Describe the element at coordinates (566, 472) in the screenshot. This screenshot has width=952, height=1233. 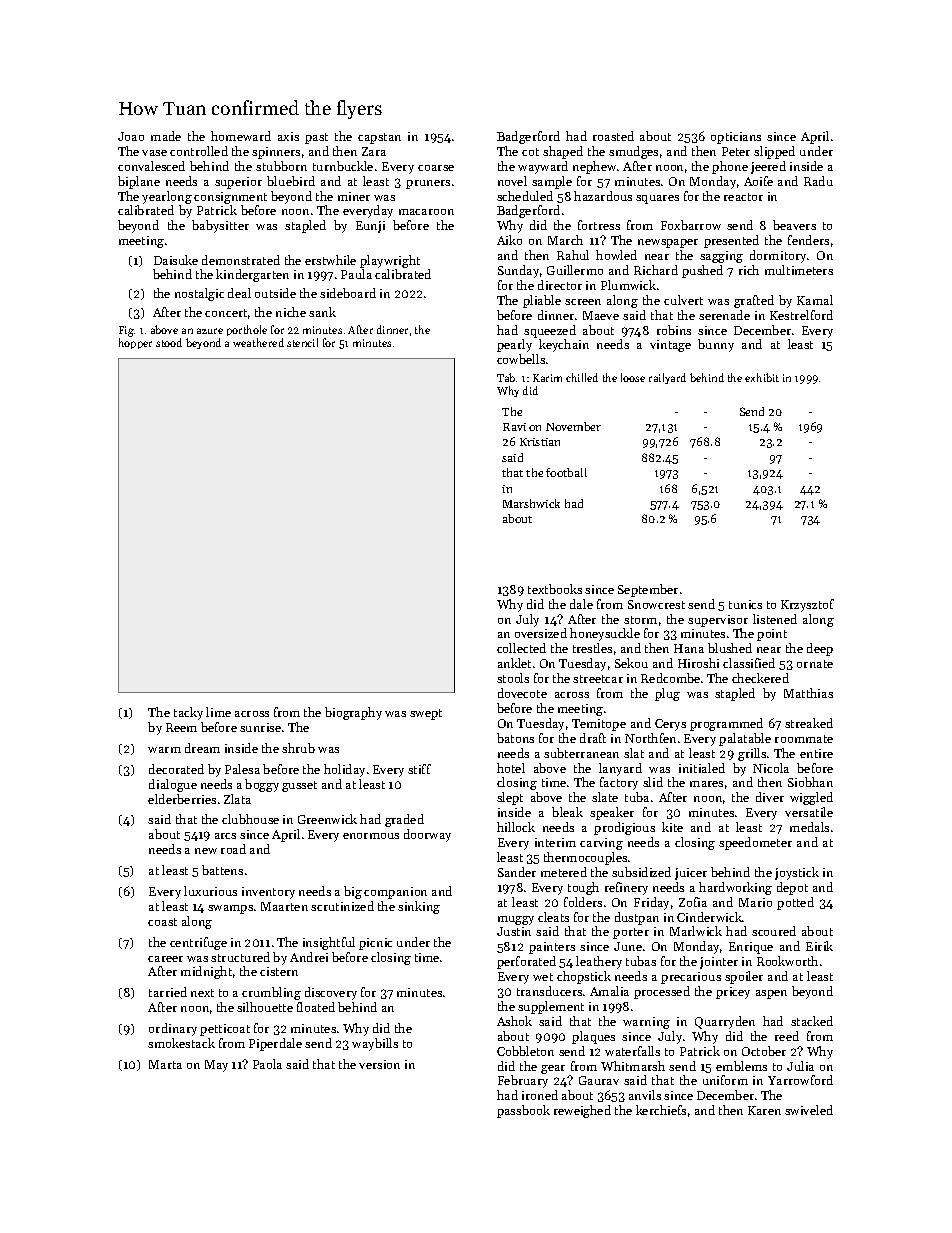
I see `football` at that location.
